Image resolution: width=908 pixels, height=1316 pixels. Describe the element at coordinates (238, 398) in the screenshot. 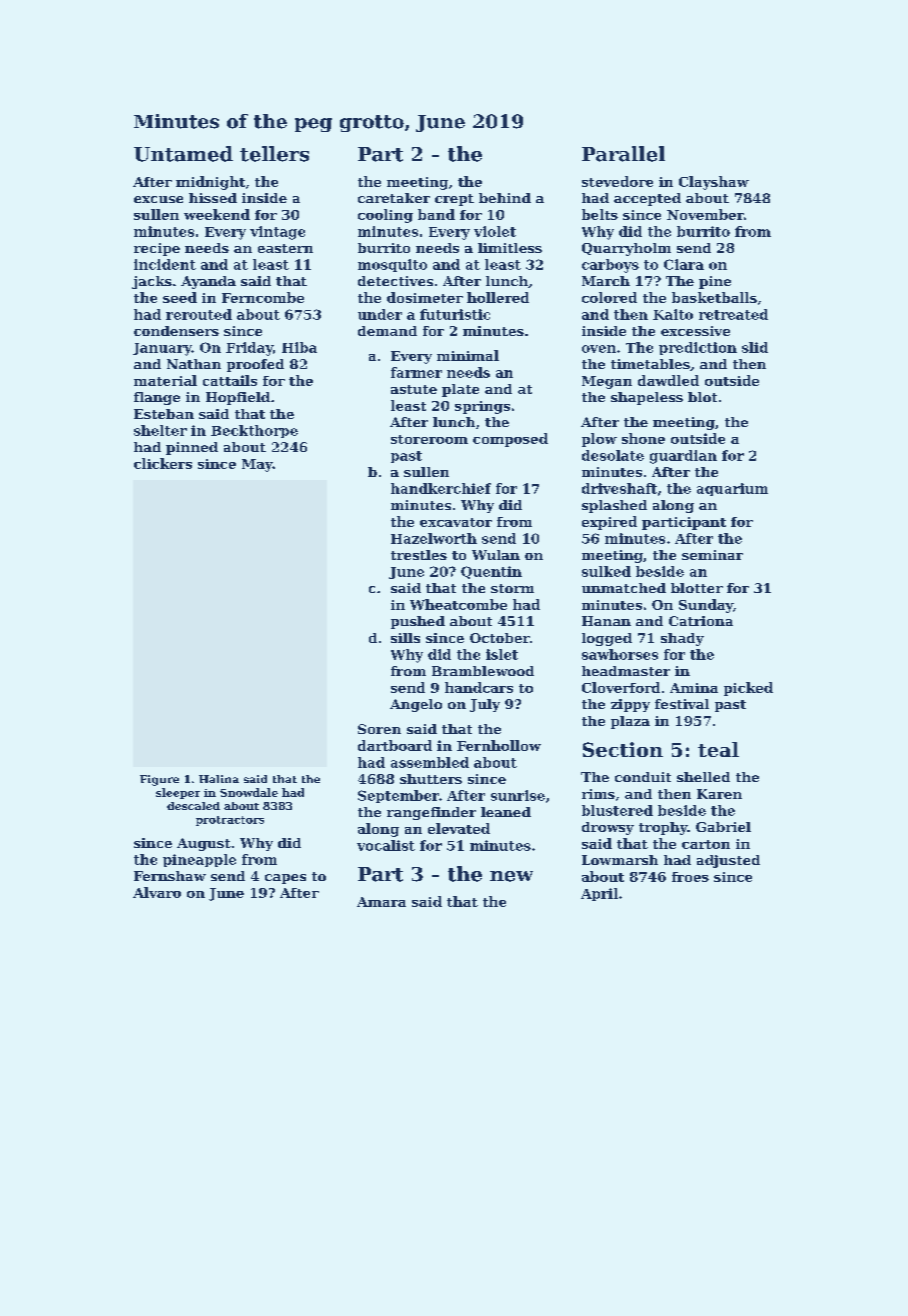

I see `Hopfield` at that location.
